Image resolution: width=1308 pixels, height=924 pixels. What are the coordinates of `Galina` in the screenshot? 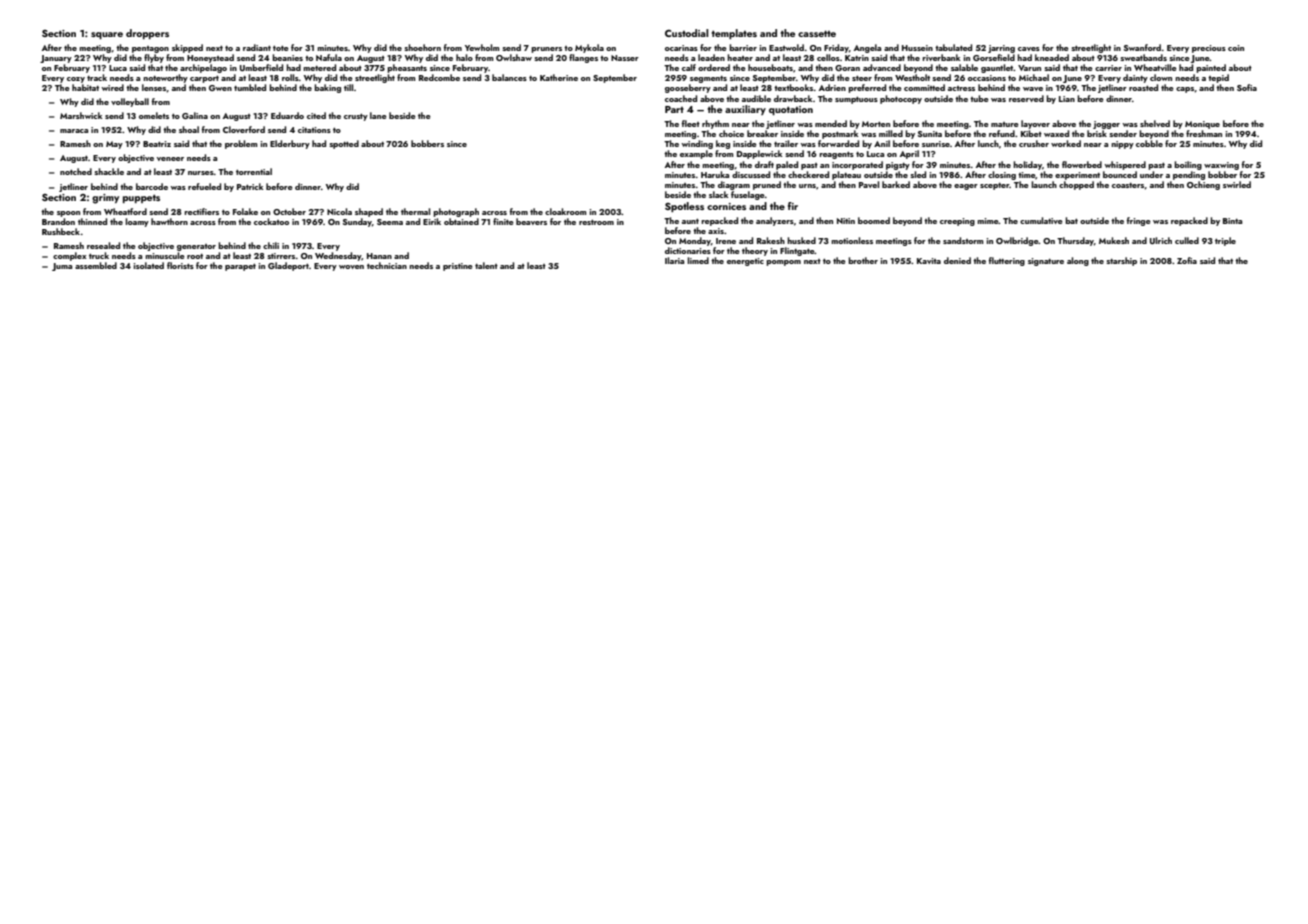 It's located at (195, 115).
